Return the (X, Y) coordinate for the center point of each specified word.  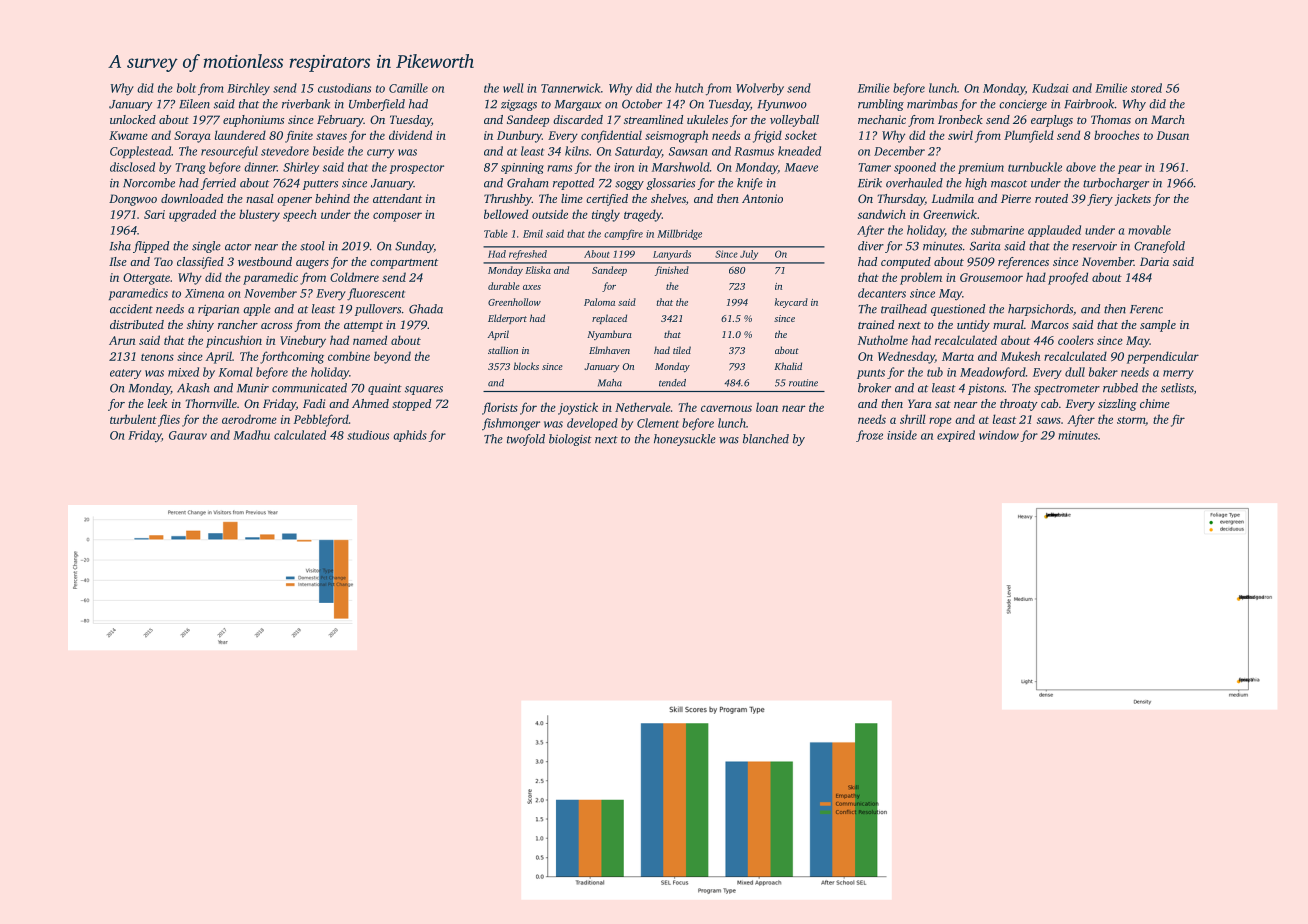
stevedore (285, 151)
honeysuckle (685, 440)
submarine (997, 230)
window (999, 435)
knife (750, 184)
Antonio (762, 198)
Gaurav (188, 435)
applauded (1054, 231)
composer (397, 217)
